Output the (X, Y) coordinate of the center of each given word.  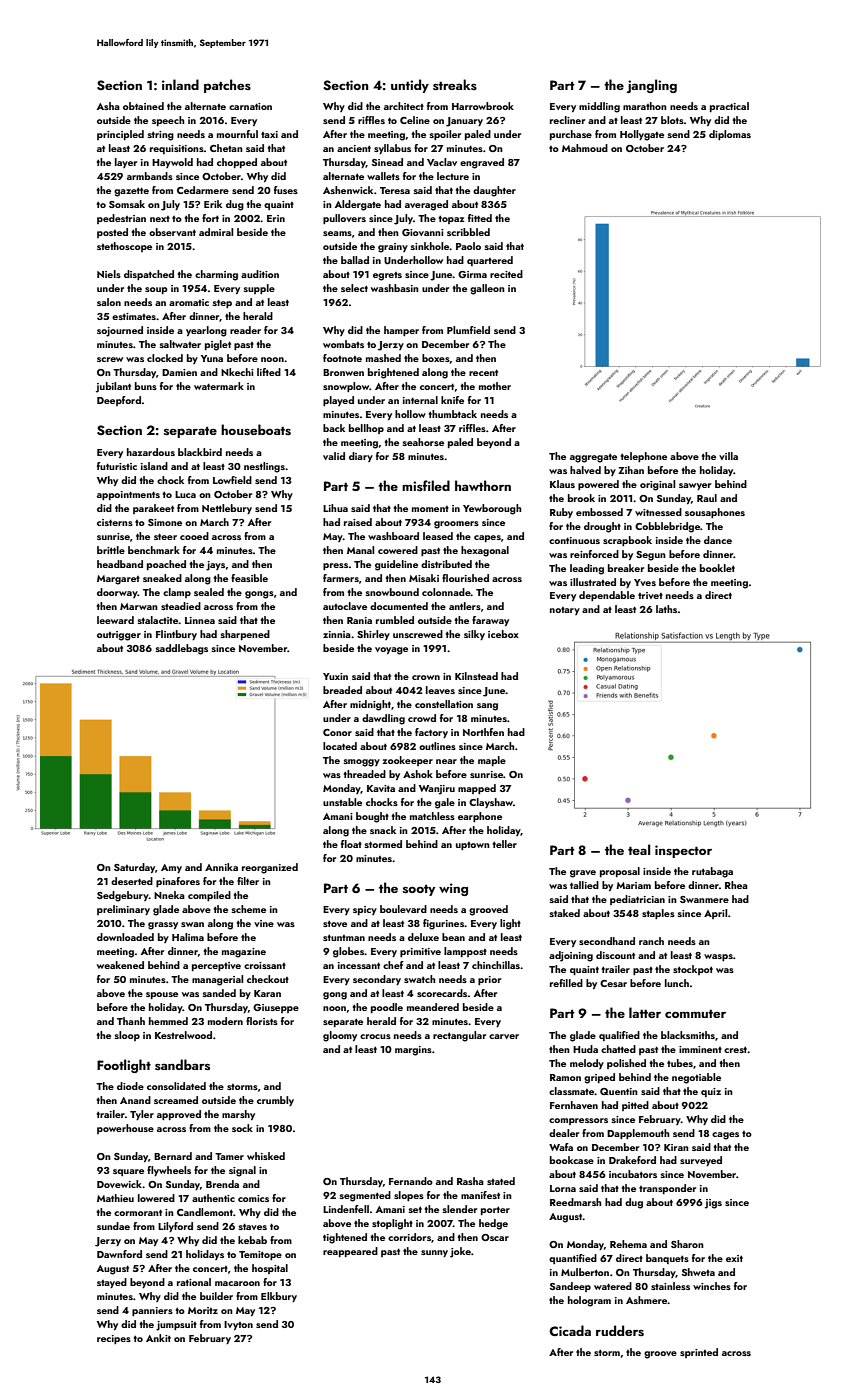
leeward (115, 620)
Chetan (226, 148)
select (354, 288)
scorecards (442, 993)
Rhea (736, 885)
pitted (635, 1106)
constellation (444, 704)
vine (264, 923)
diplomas (730, 135)
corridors (409, 1237)
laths (666, 609)
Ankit (158, 1338)
